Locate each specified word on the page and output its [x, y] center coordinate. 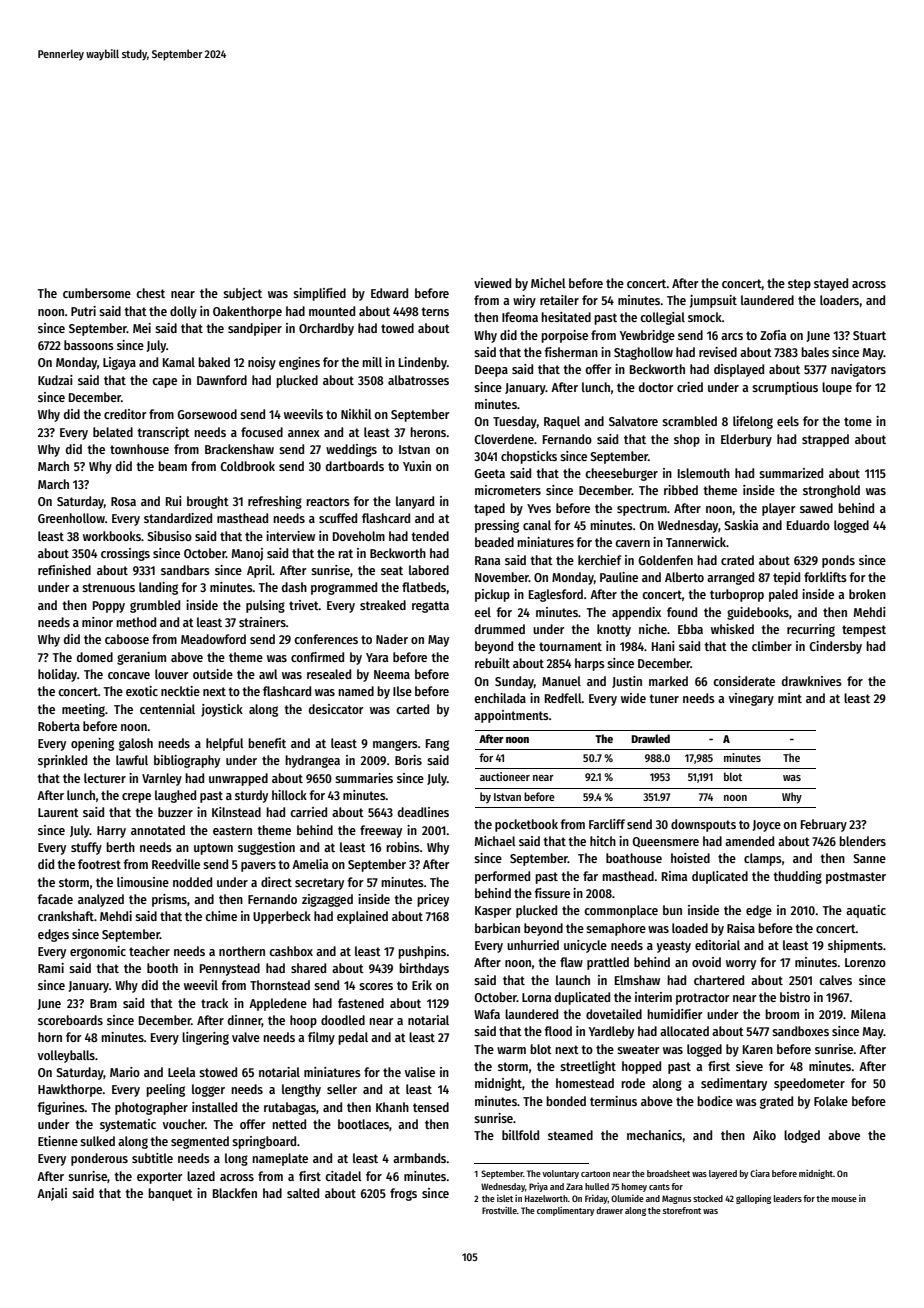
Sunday [514, 682]
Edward [389, 293]
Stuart [869, 335]
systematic [128, 1125]
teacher [149, 951]
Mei [142, 328]
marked [668, 681]
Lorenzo [865, 962]
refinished [64, 570]
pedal [353, 1038]
